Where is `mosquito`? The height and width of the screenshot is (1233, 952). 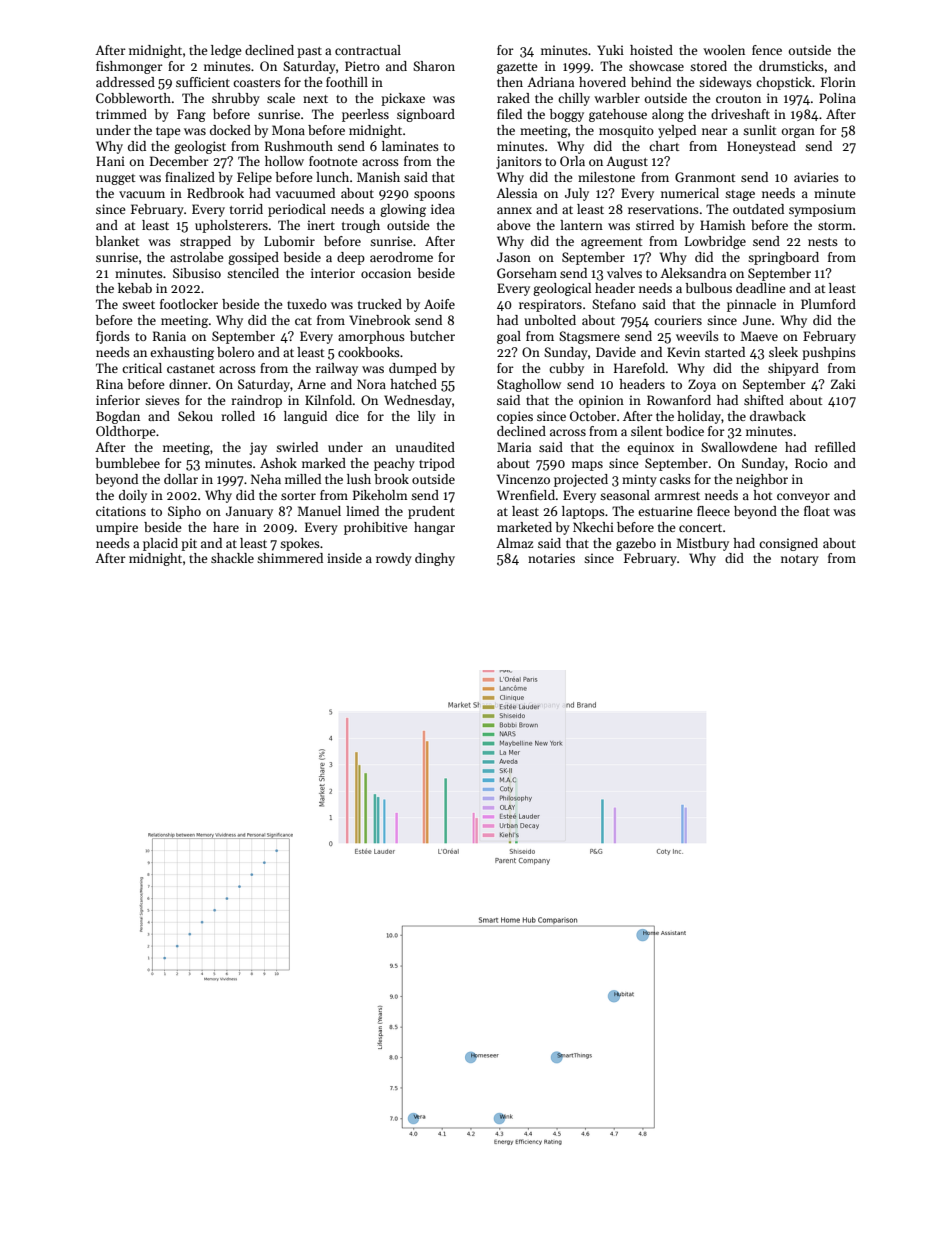 mosquito is located at coordinates (626, 131).
